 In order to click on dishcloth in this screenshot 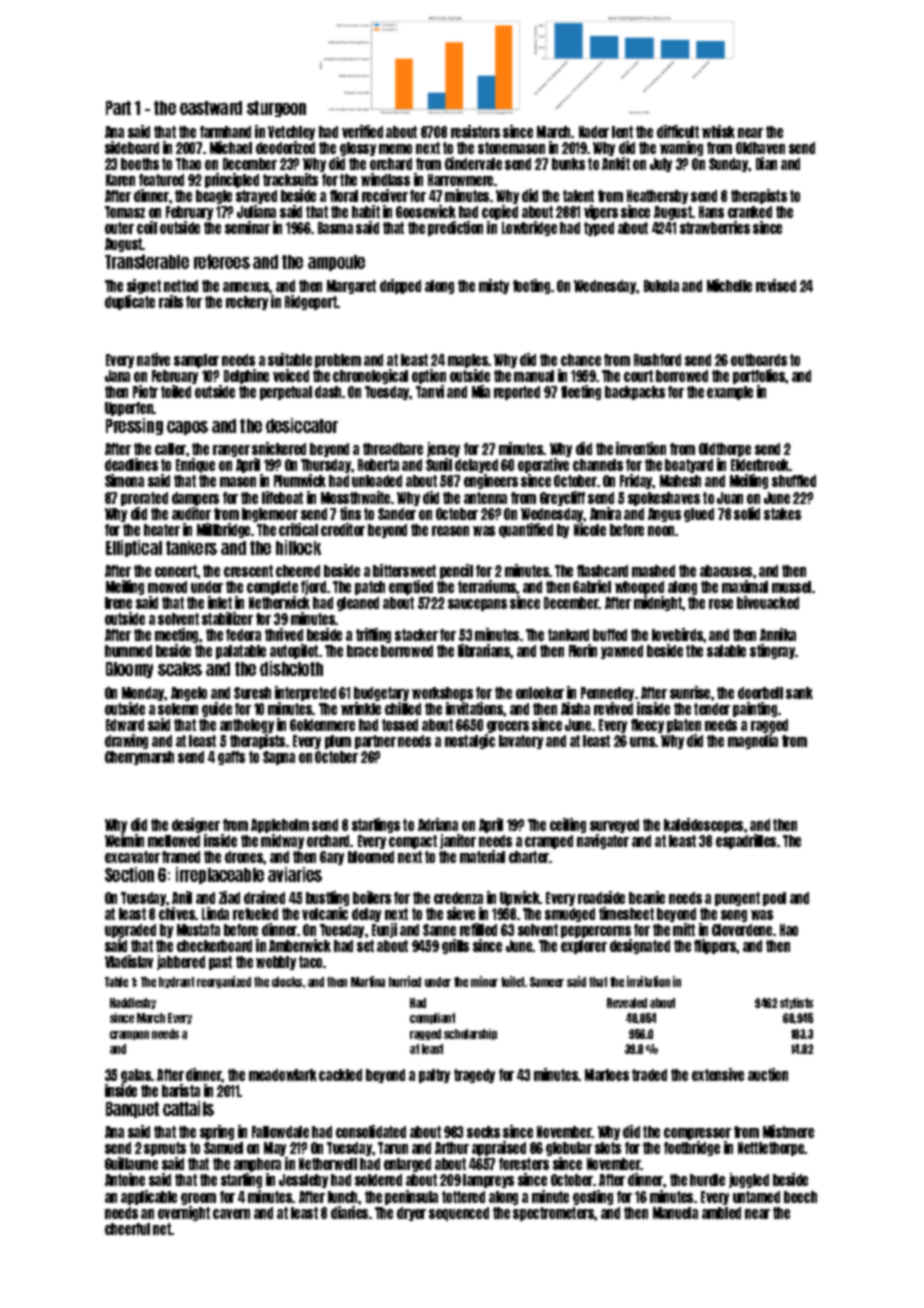, I will do `click(291, 668)`.
